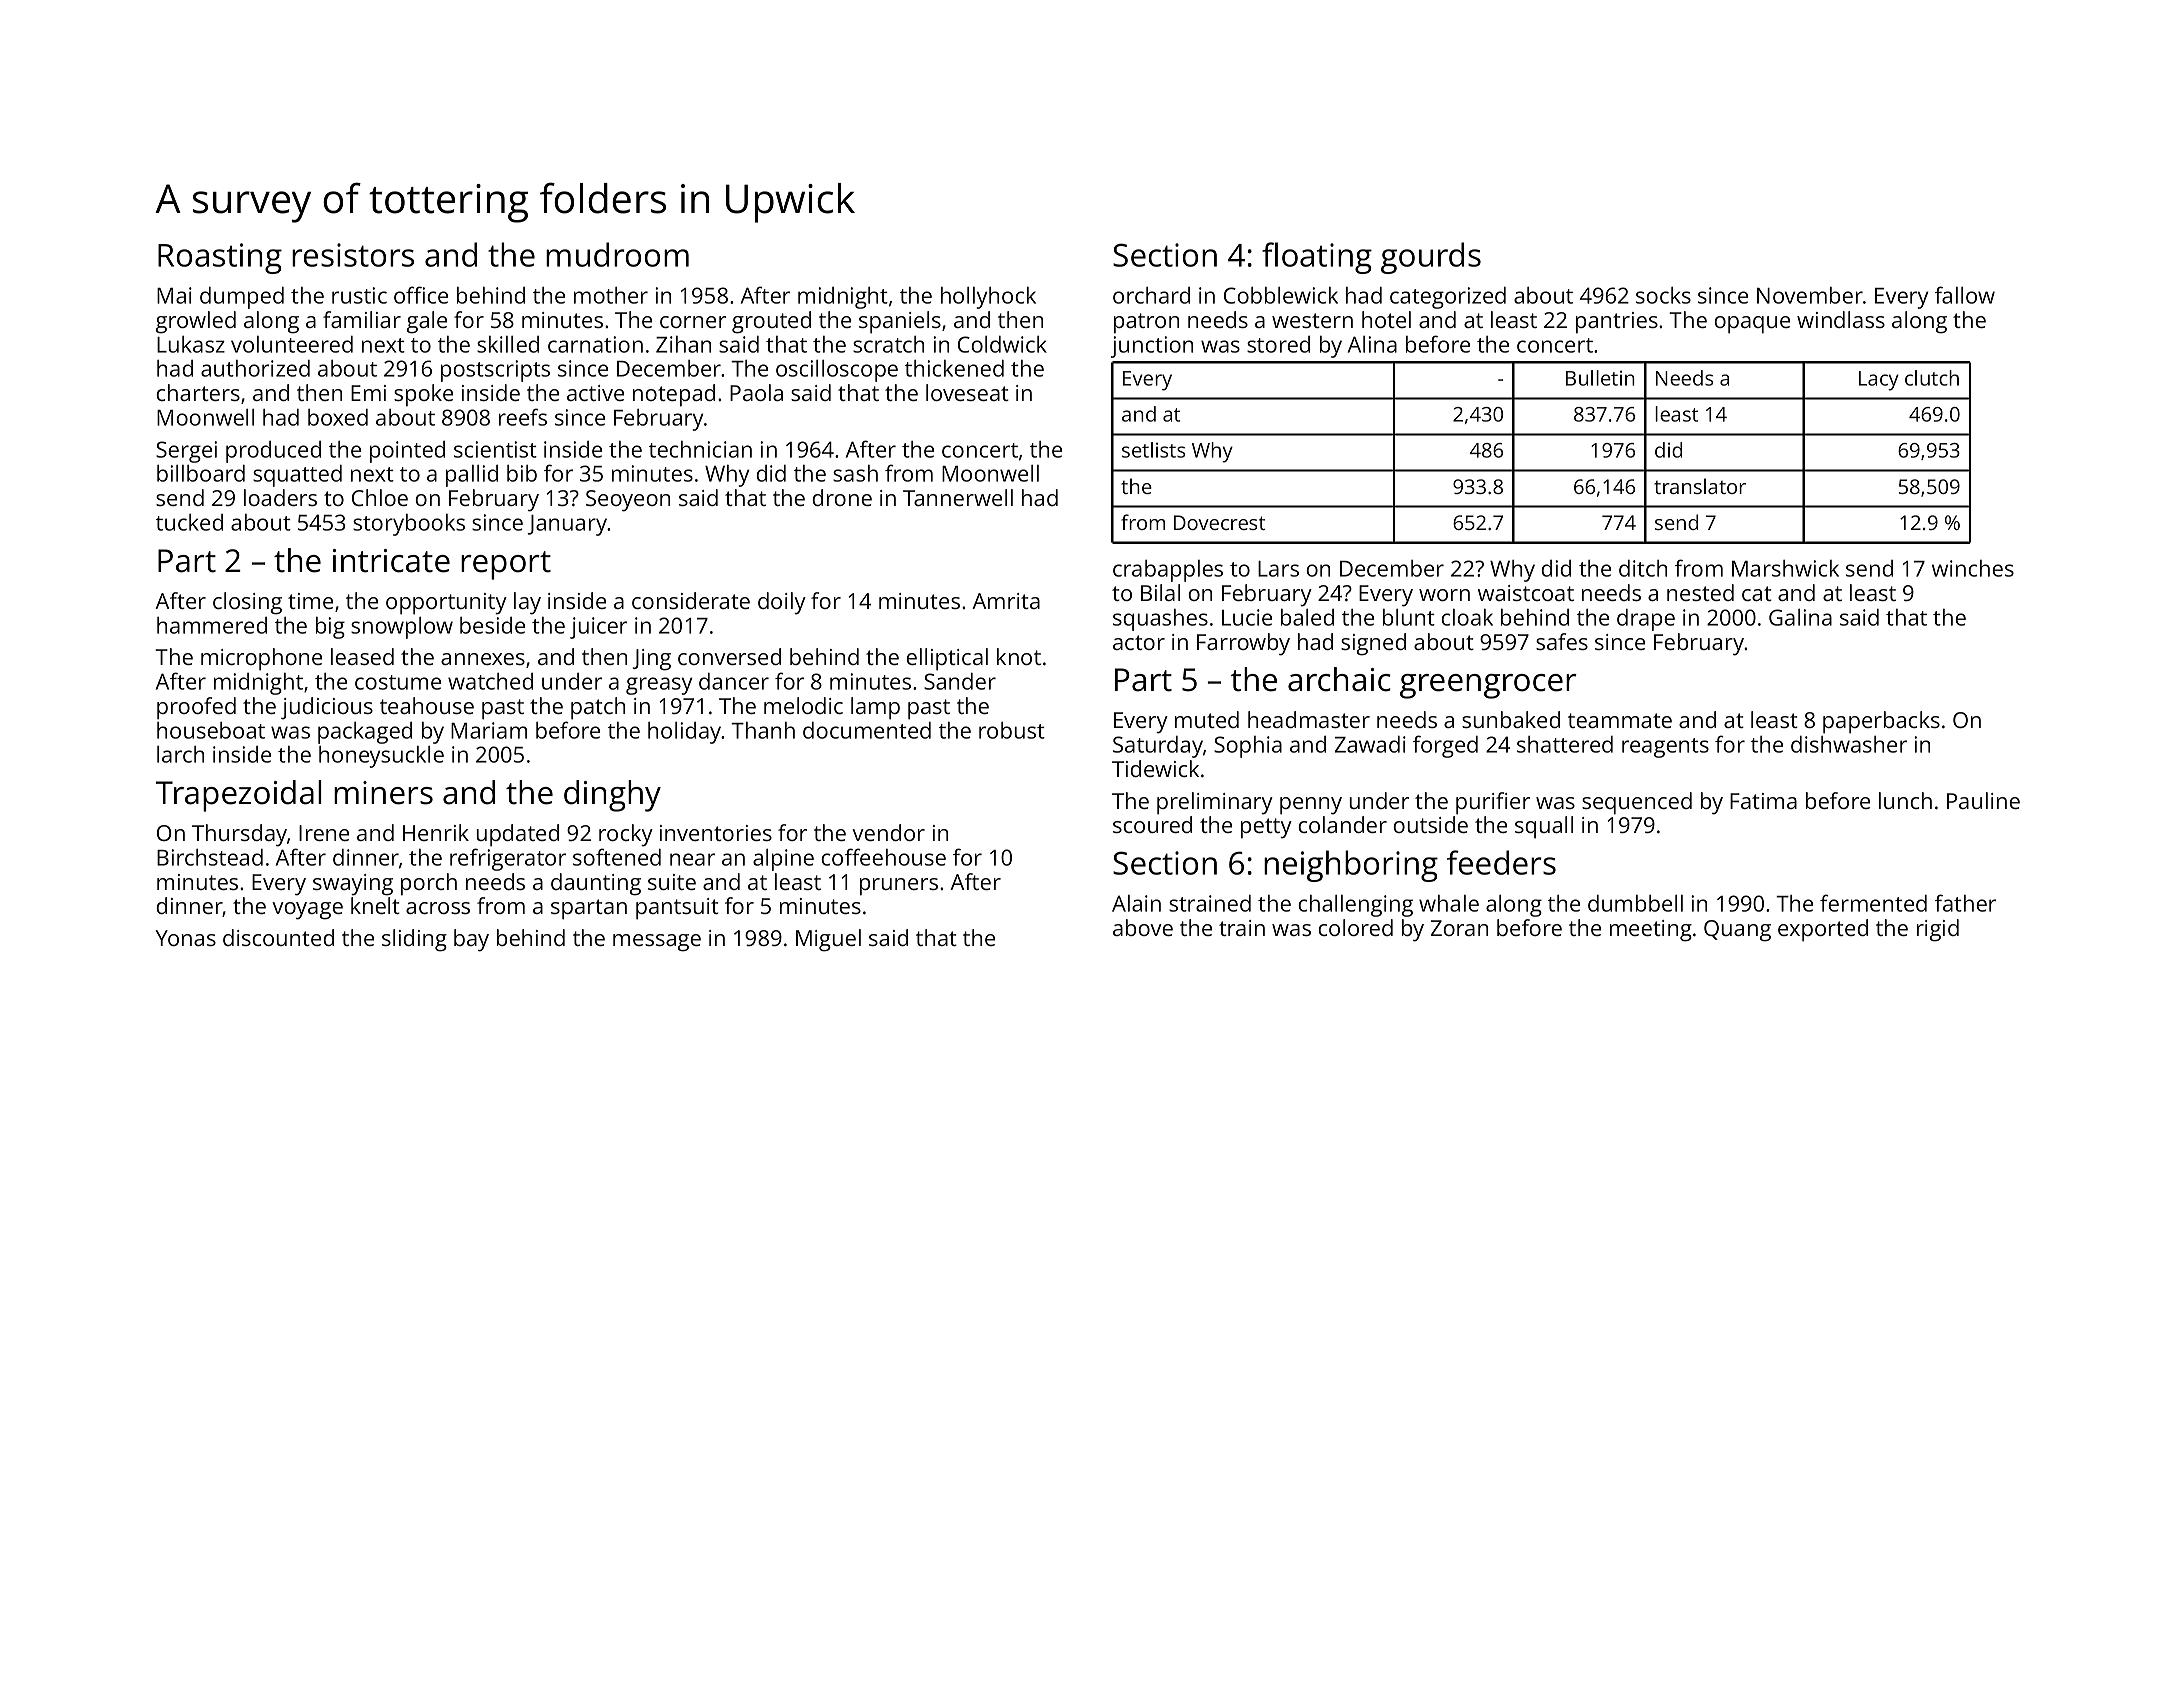  What do you see at coordinates (212, 625) in the page?
I see `hammered` at bounding box center [212, 625].
